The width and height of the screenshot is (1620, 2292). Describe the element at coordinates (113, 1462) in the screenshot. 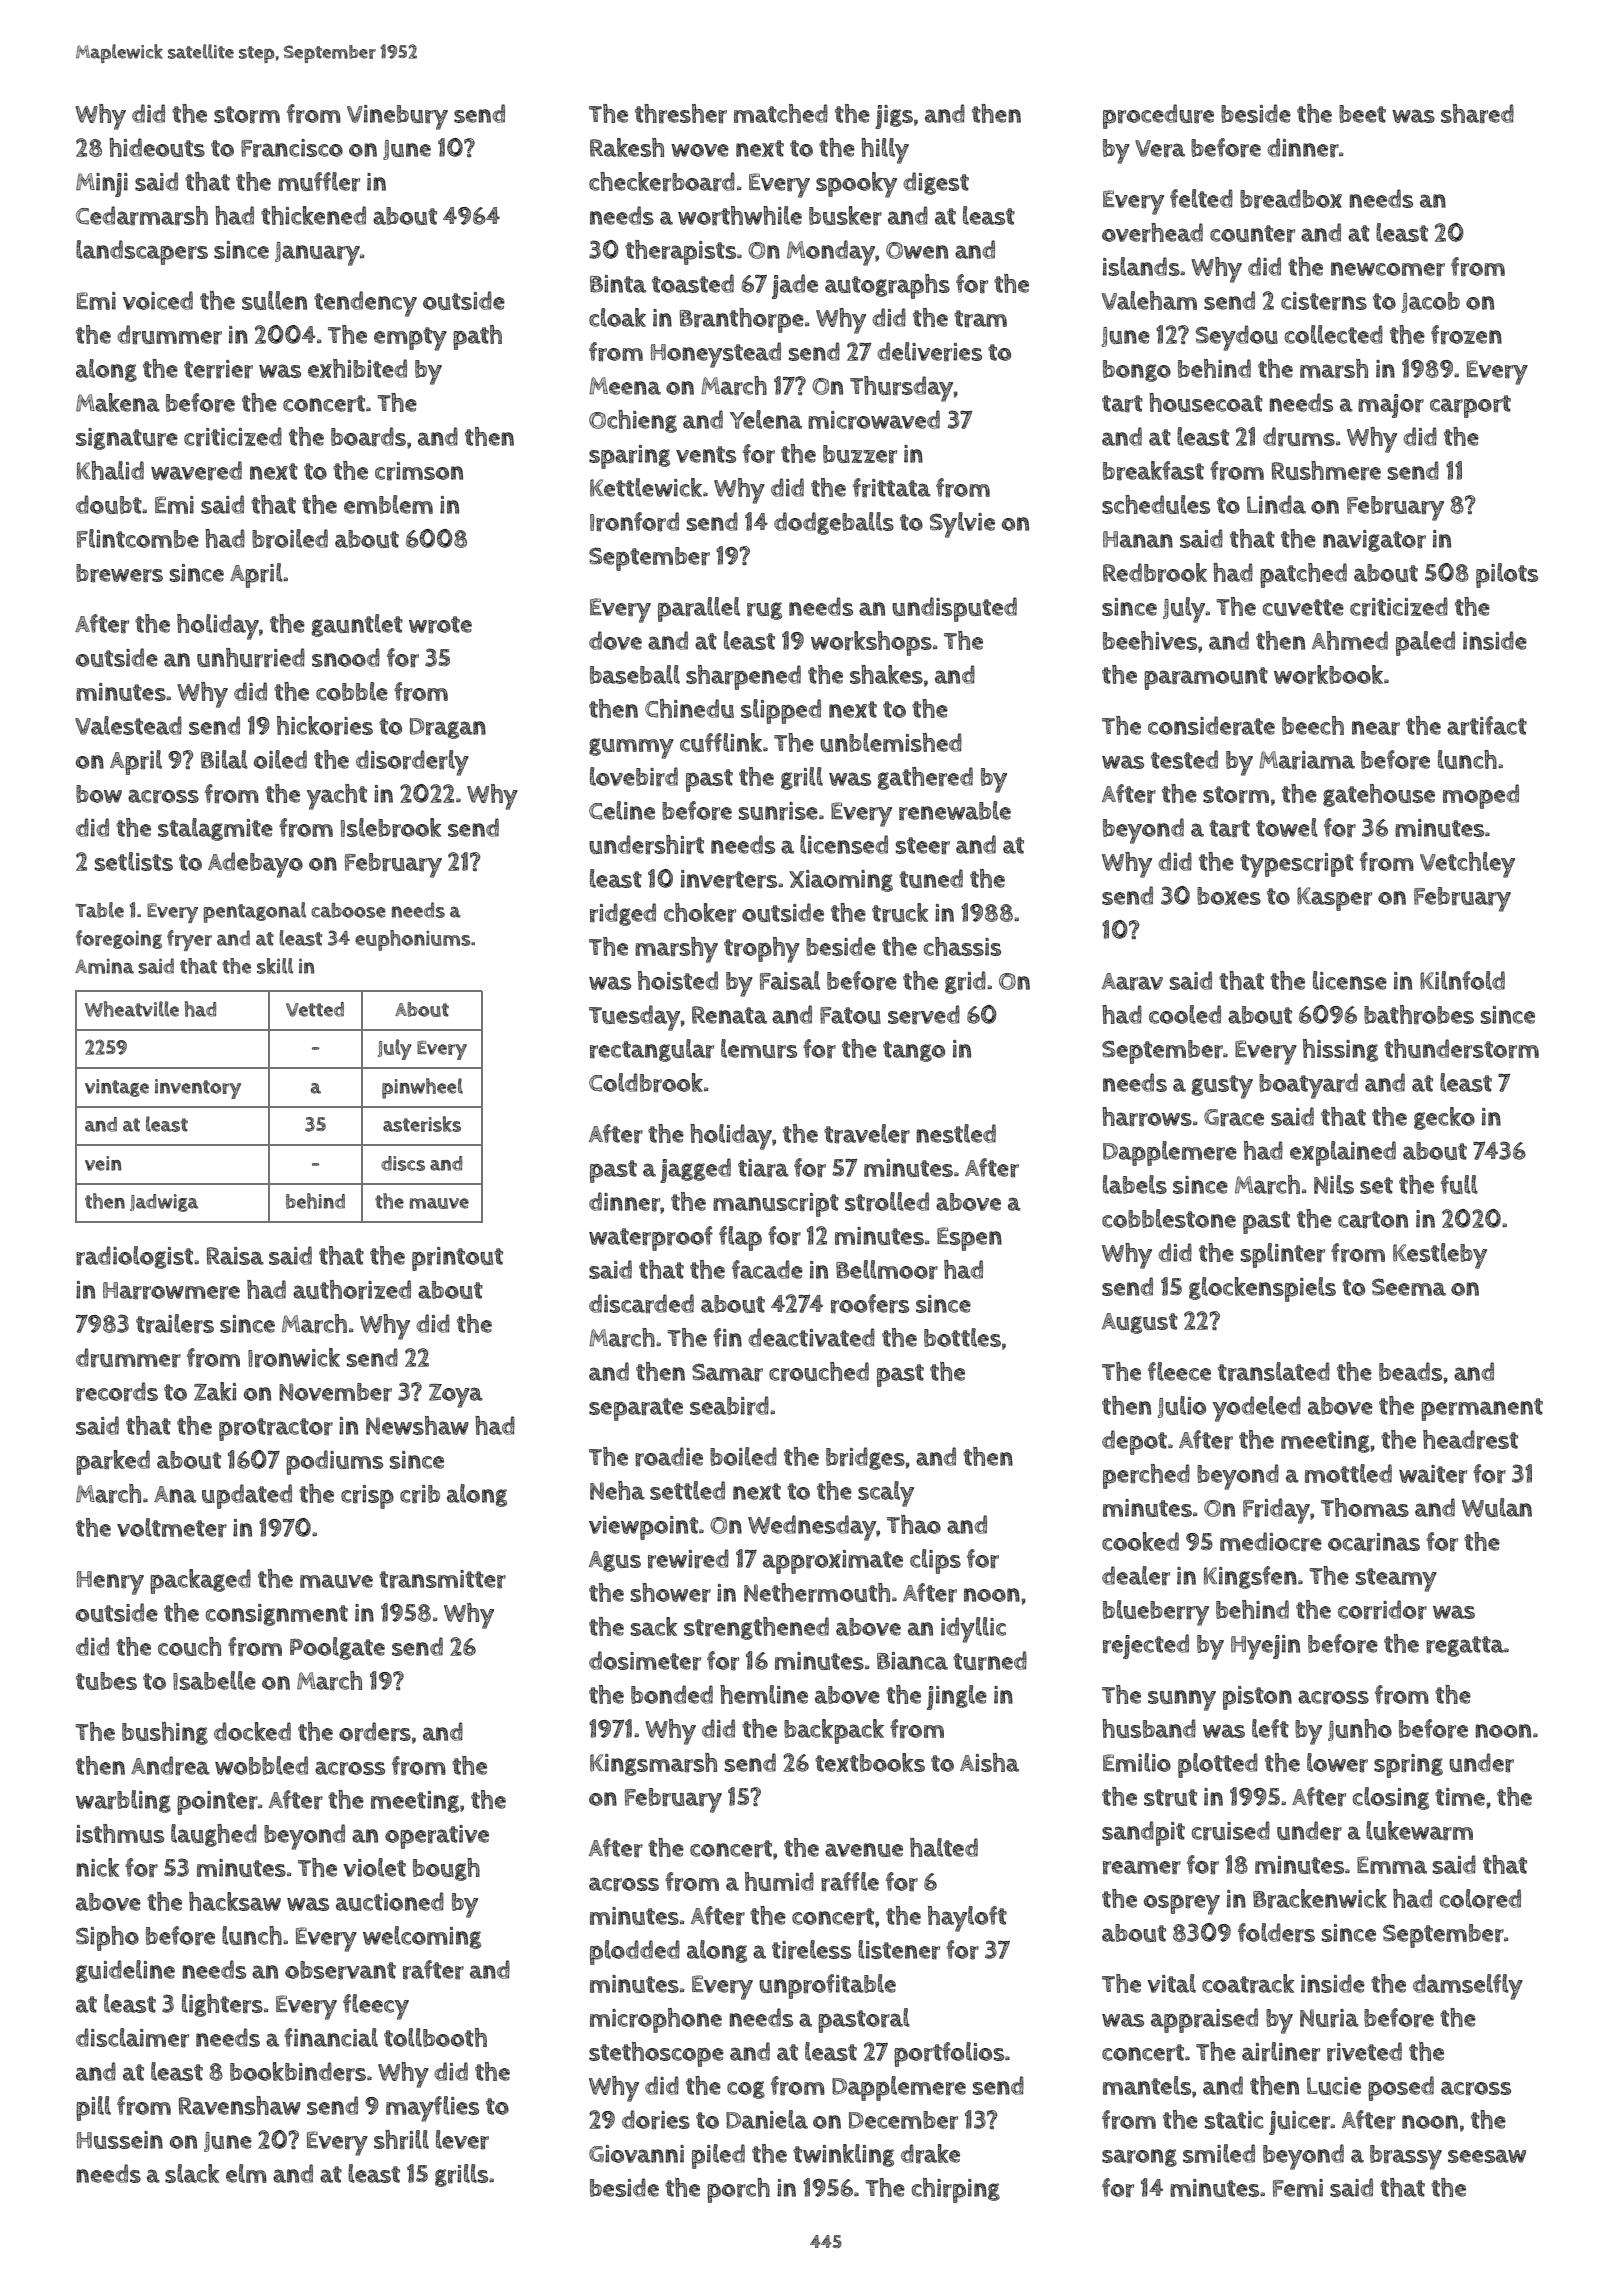

I see `parked` at that location.
